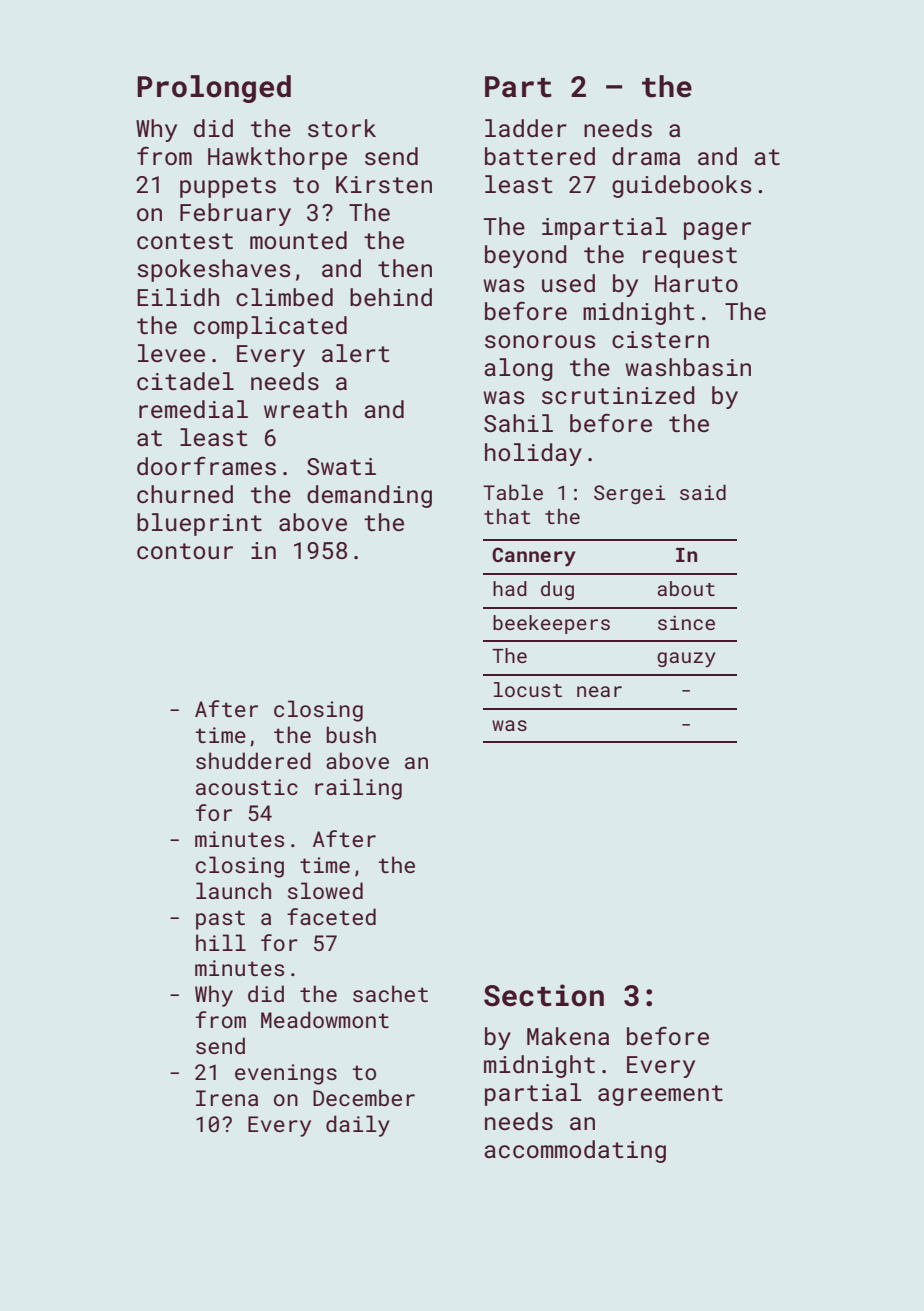  What do you see at coordinates (686, 659) in the screenshot?
I see `gauzy` at bounding box center [686, 659].
